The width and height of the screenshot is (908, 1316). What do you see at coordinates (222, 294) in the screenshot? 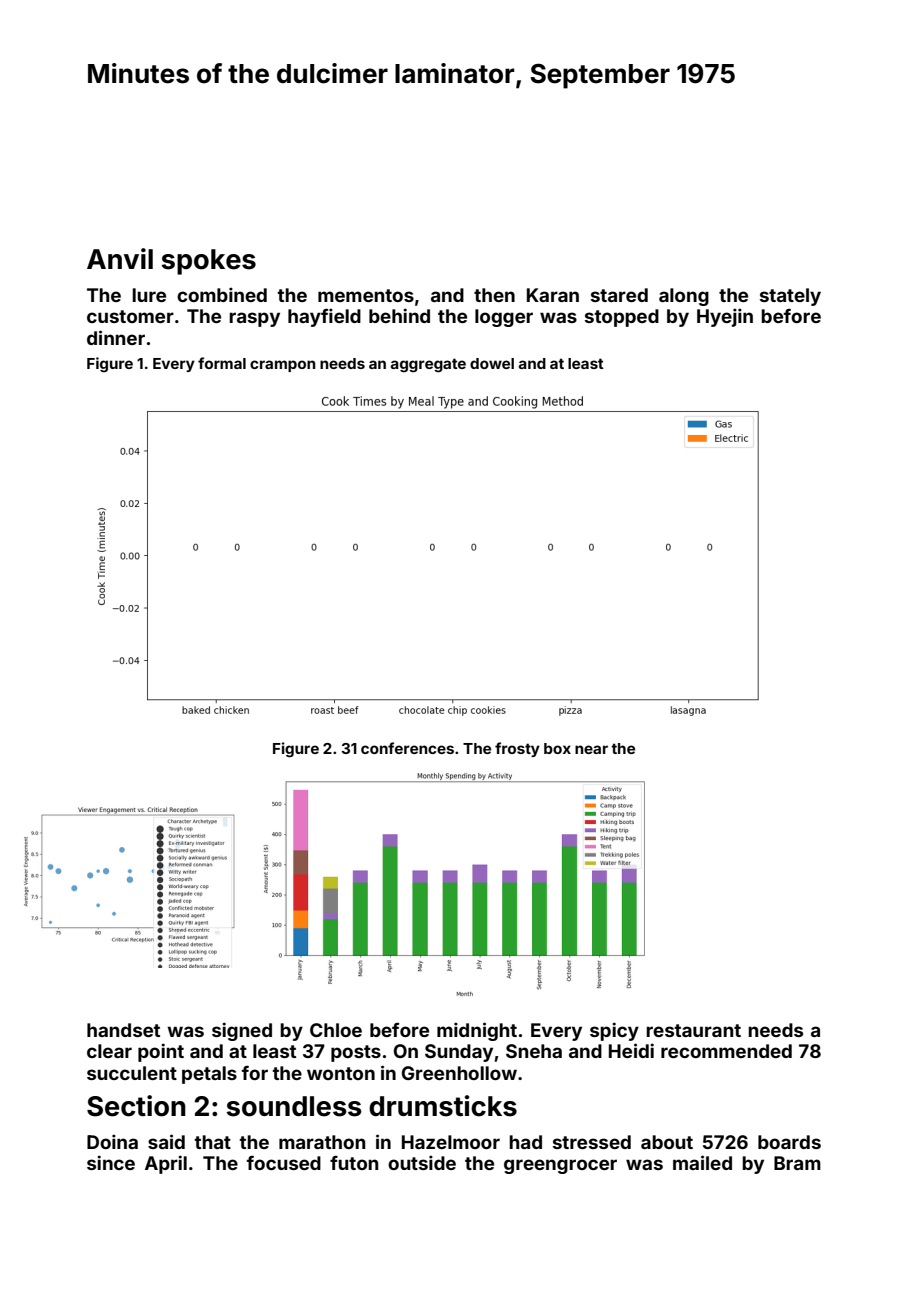
I see `combined` at bounding box center [222, 294].
